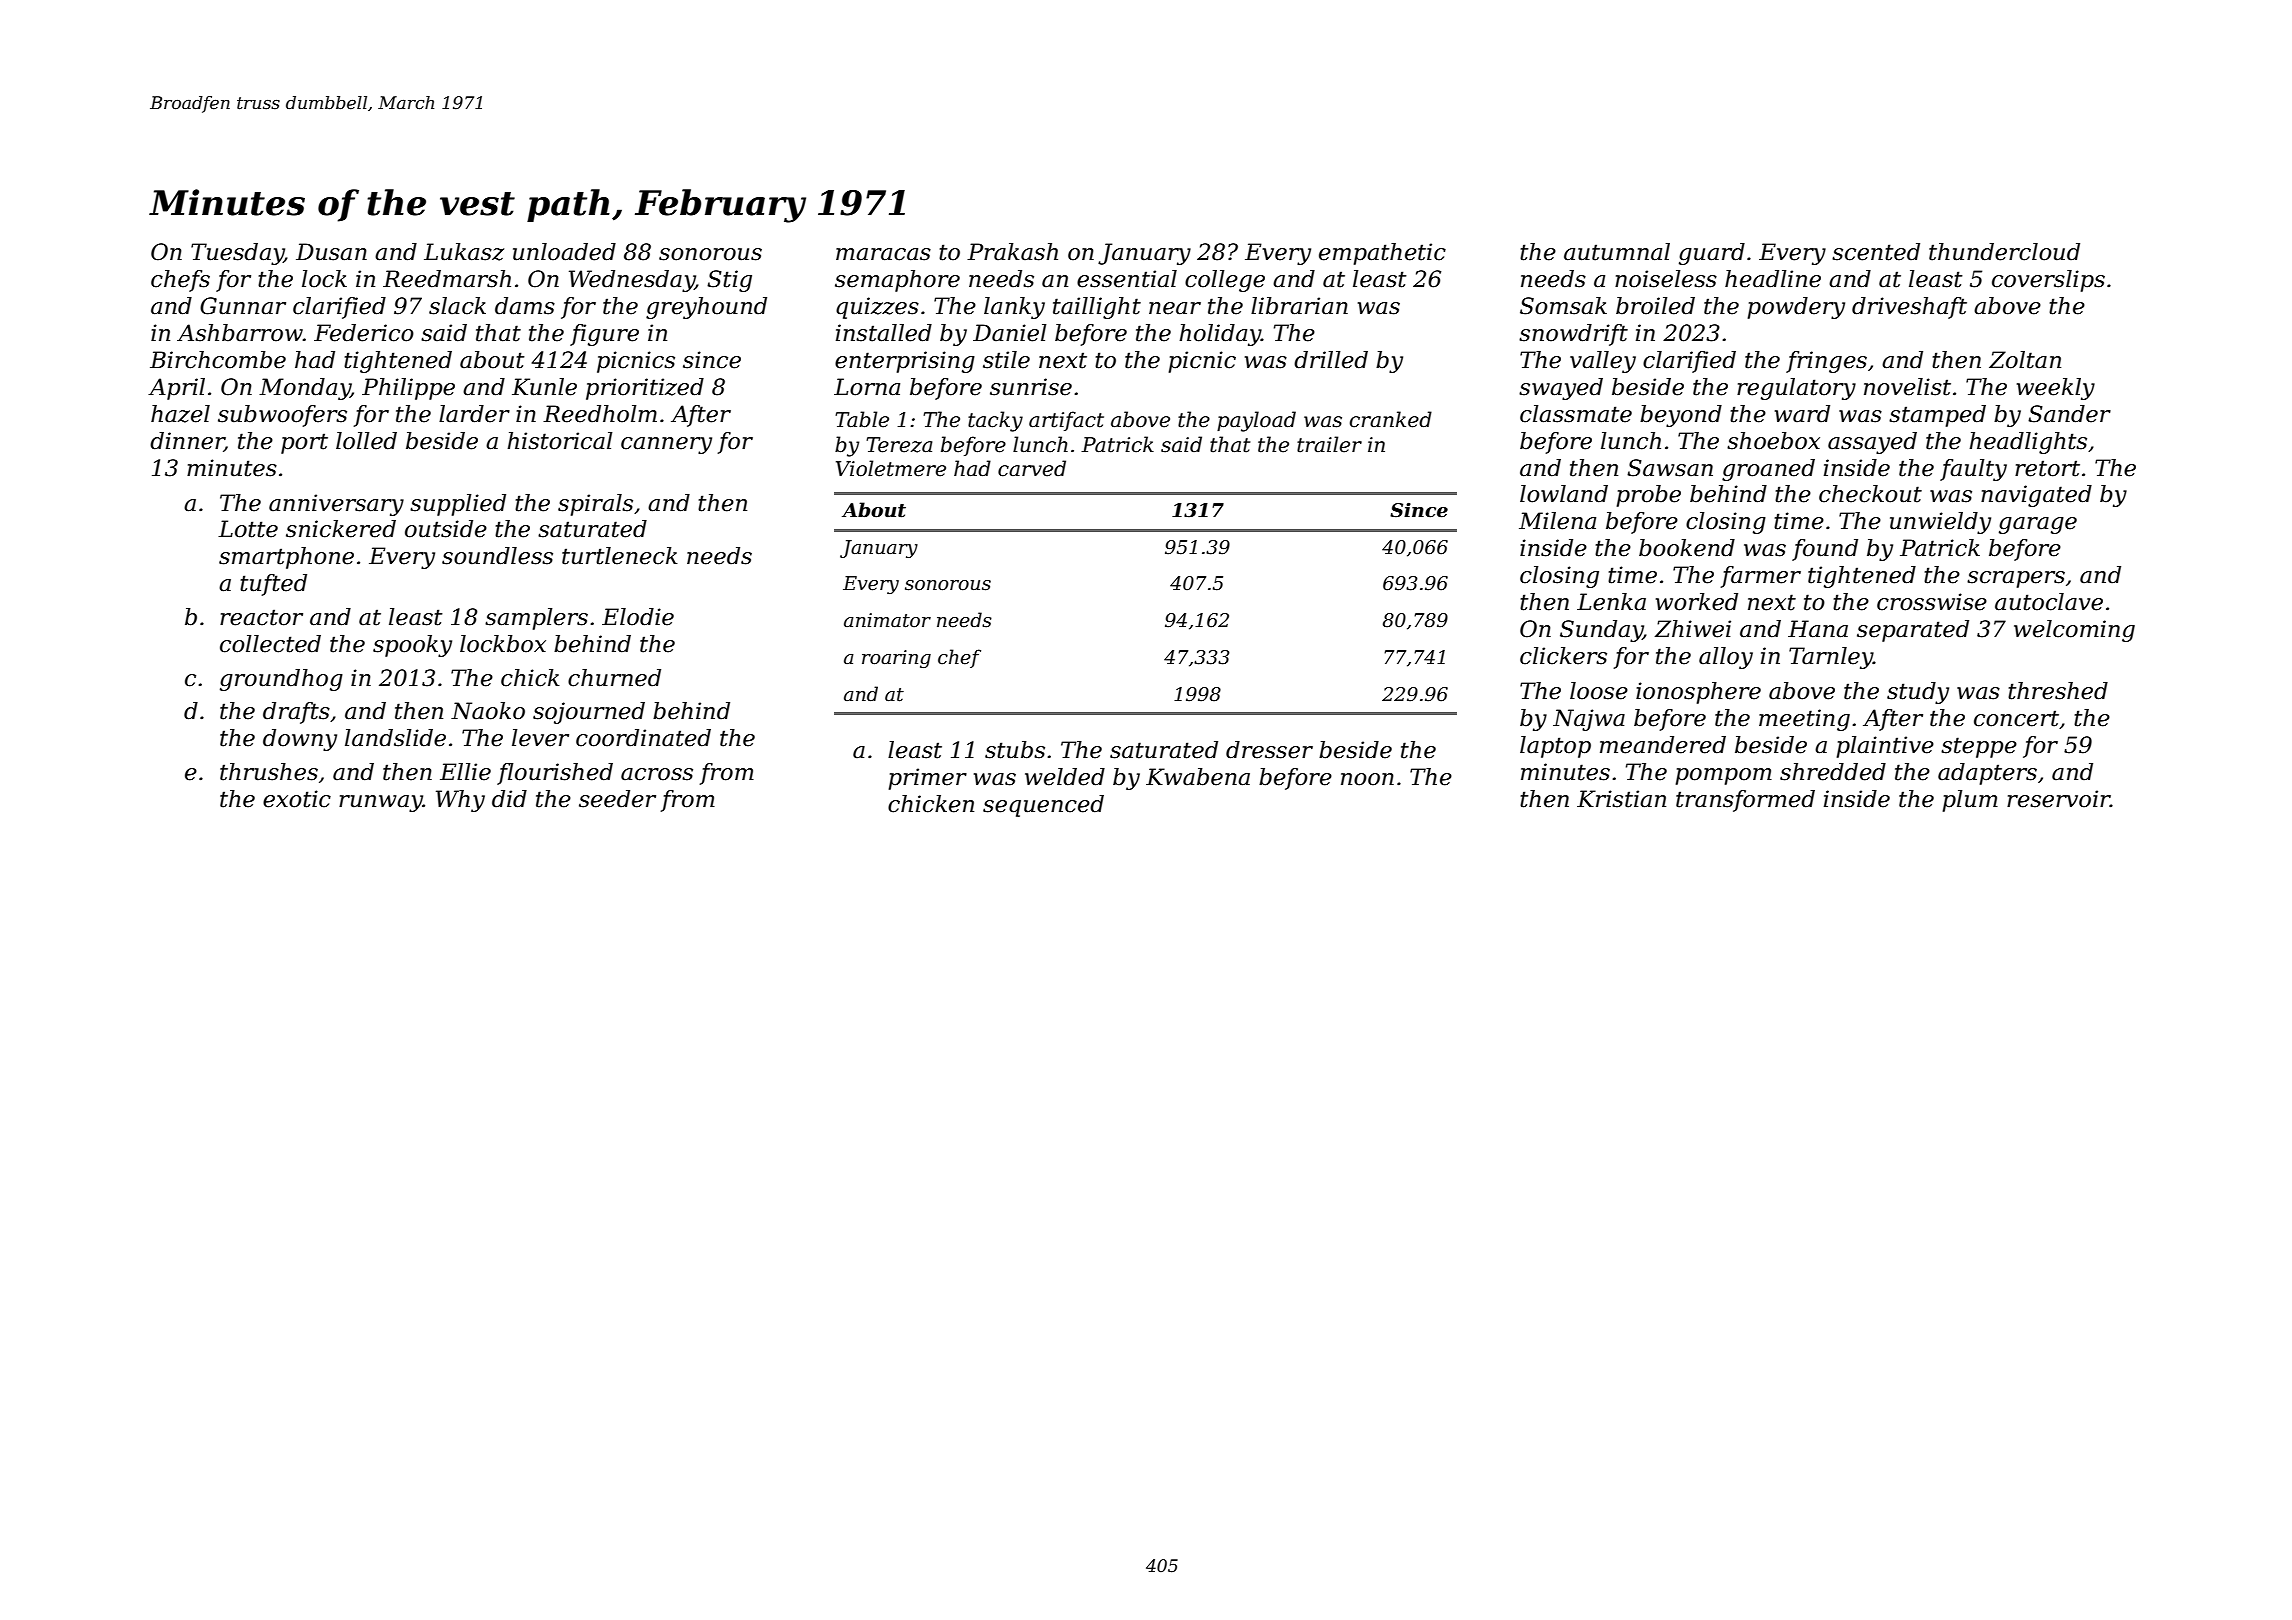 Image resolution: width=2292 pixels, height=1620 pixels. Describe the element at coordinates (2047, 468) in the page. I see `retort` at that location.
